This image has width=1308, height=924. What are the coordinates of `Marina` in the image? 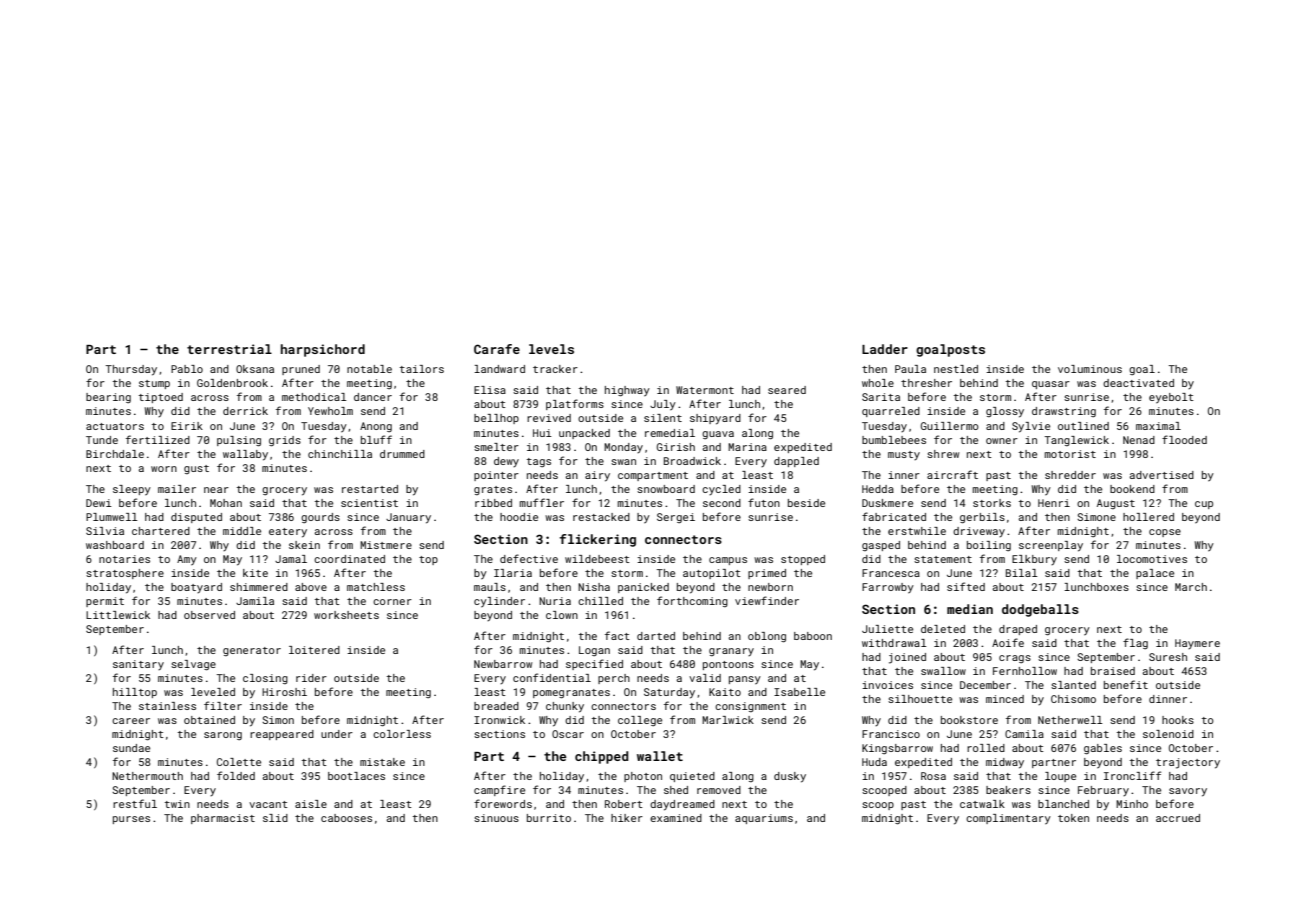 It's located at (747, 447).
